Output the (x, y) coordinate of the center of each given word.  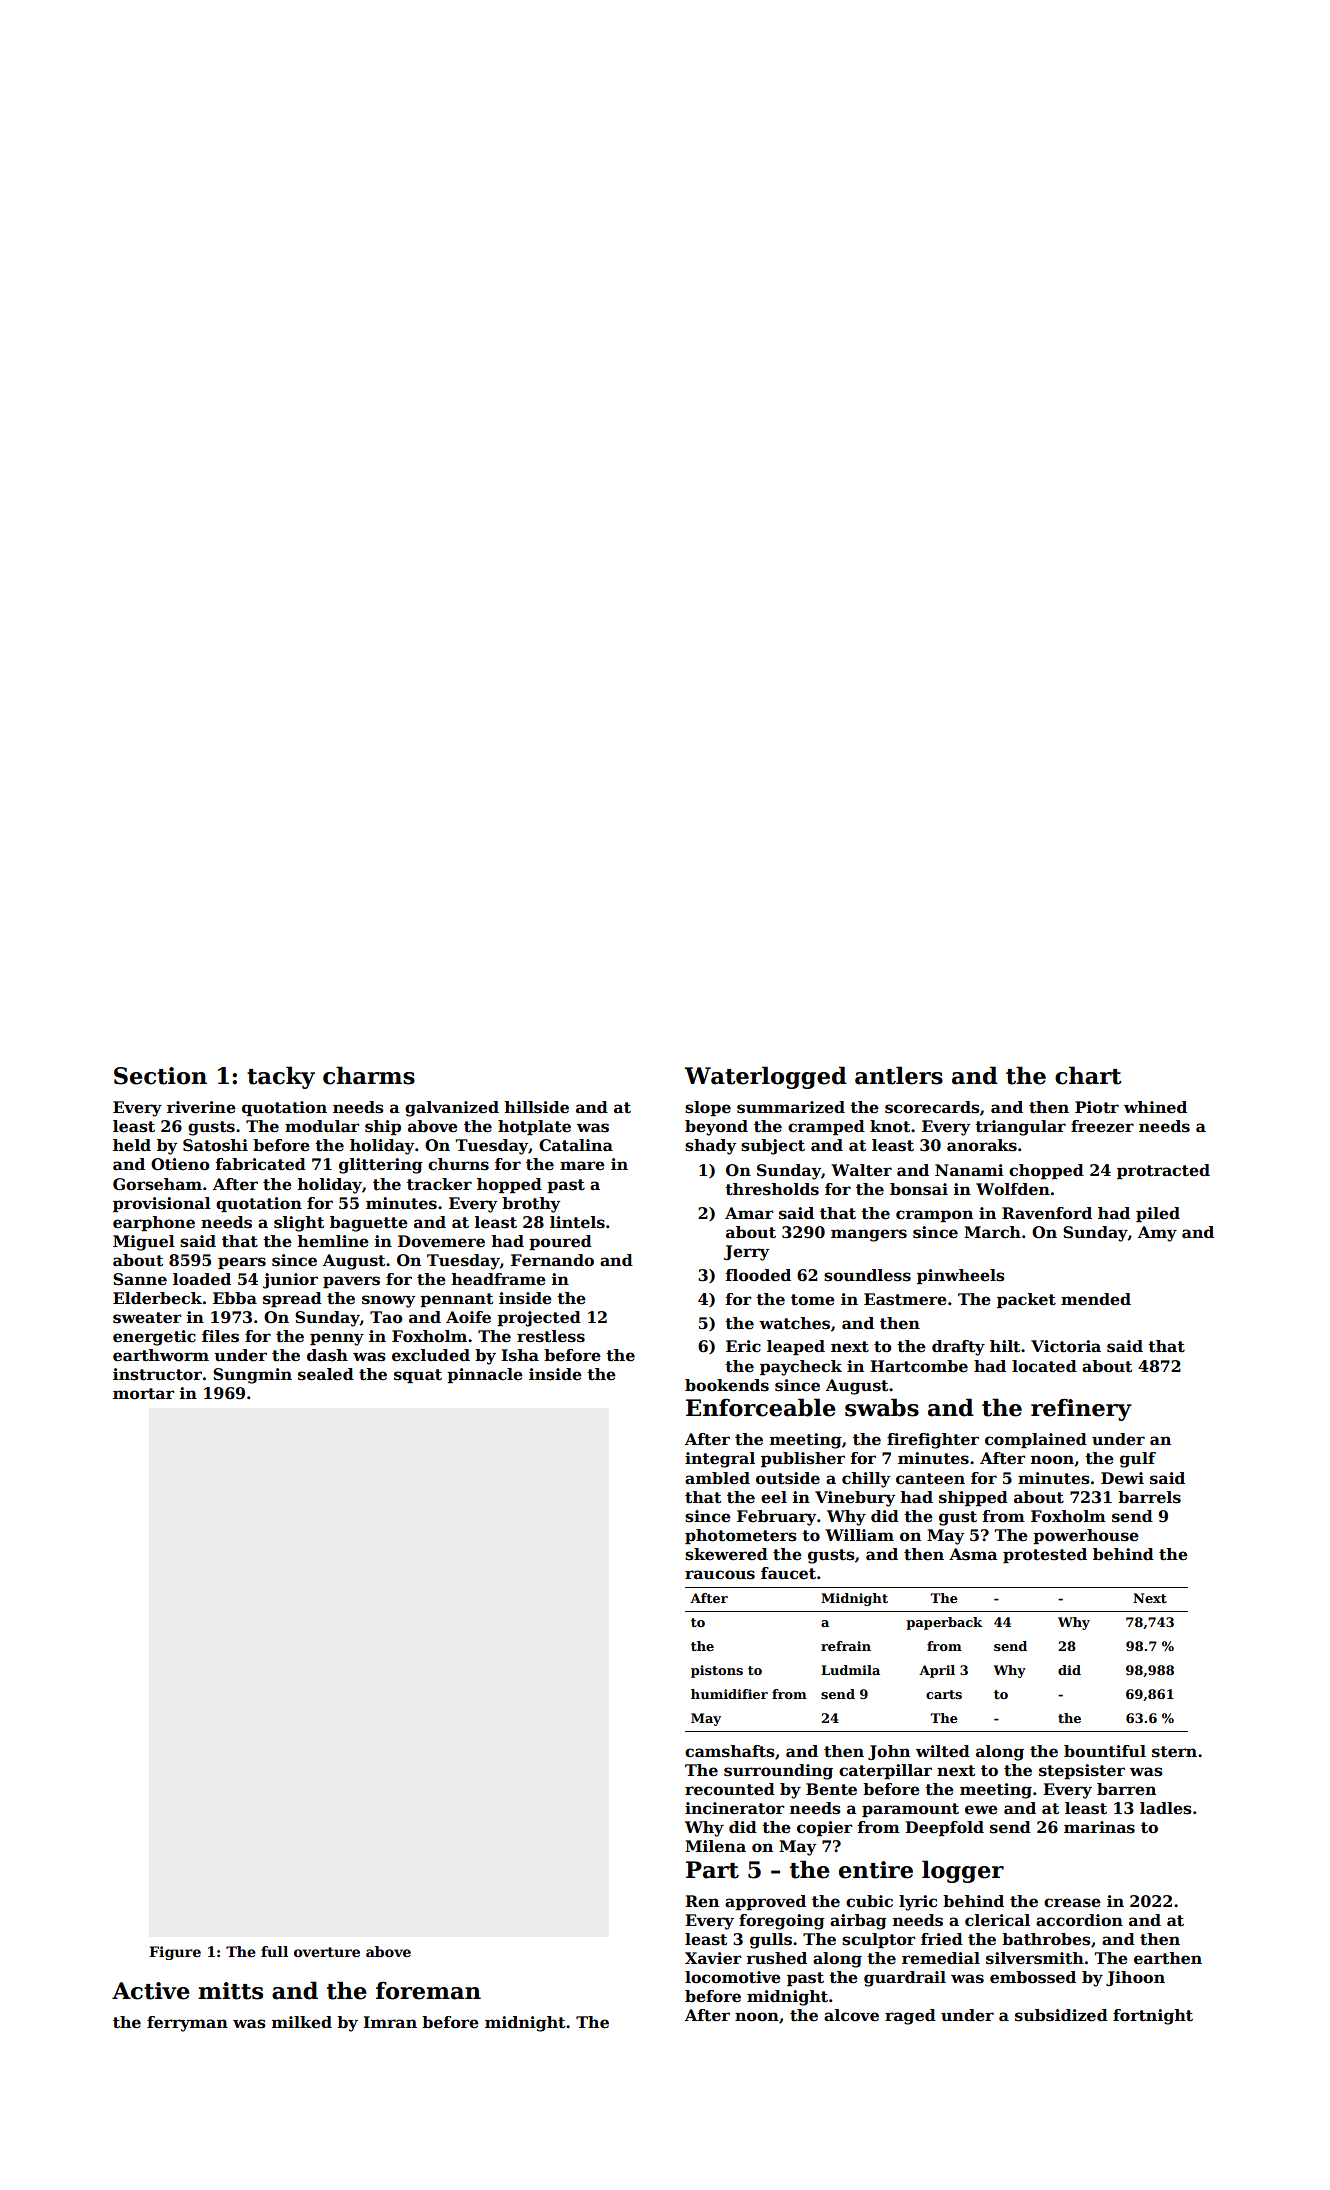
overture (327, 1952)
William (859, 1535)
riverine (201, 1107)
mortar (143, 1394)
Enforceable (761, 1407)
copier (824, 1828)
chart (1088, 1075)
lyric (918, 1903)
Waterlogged (766, 1077)
